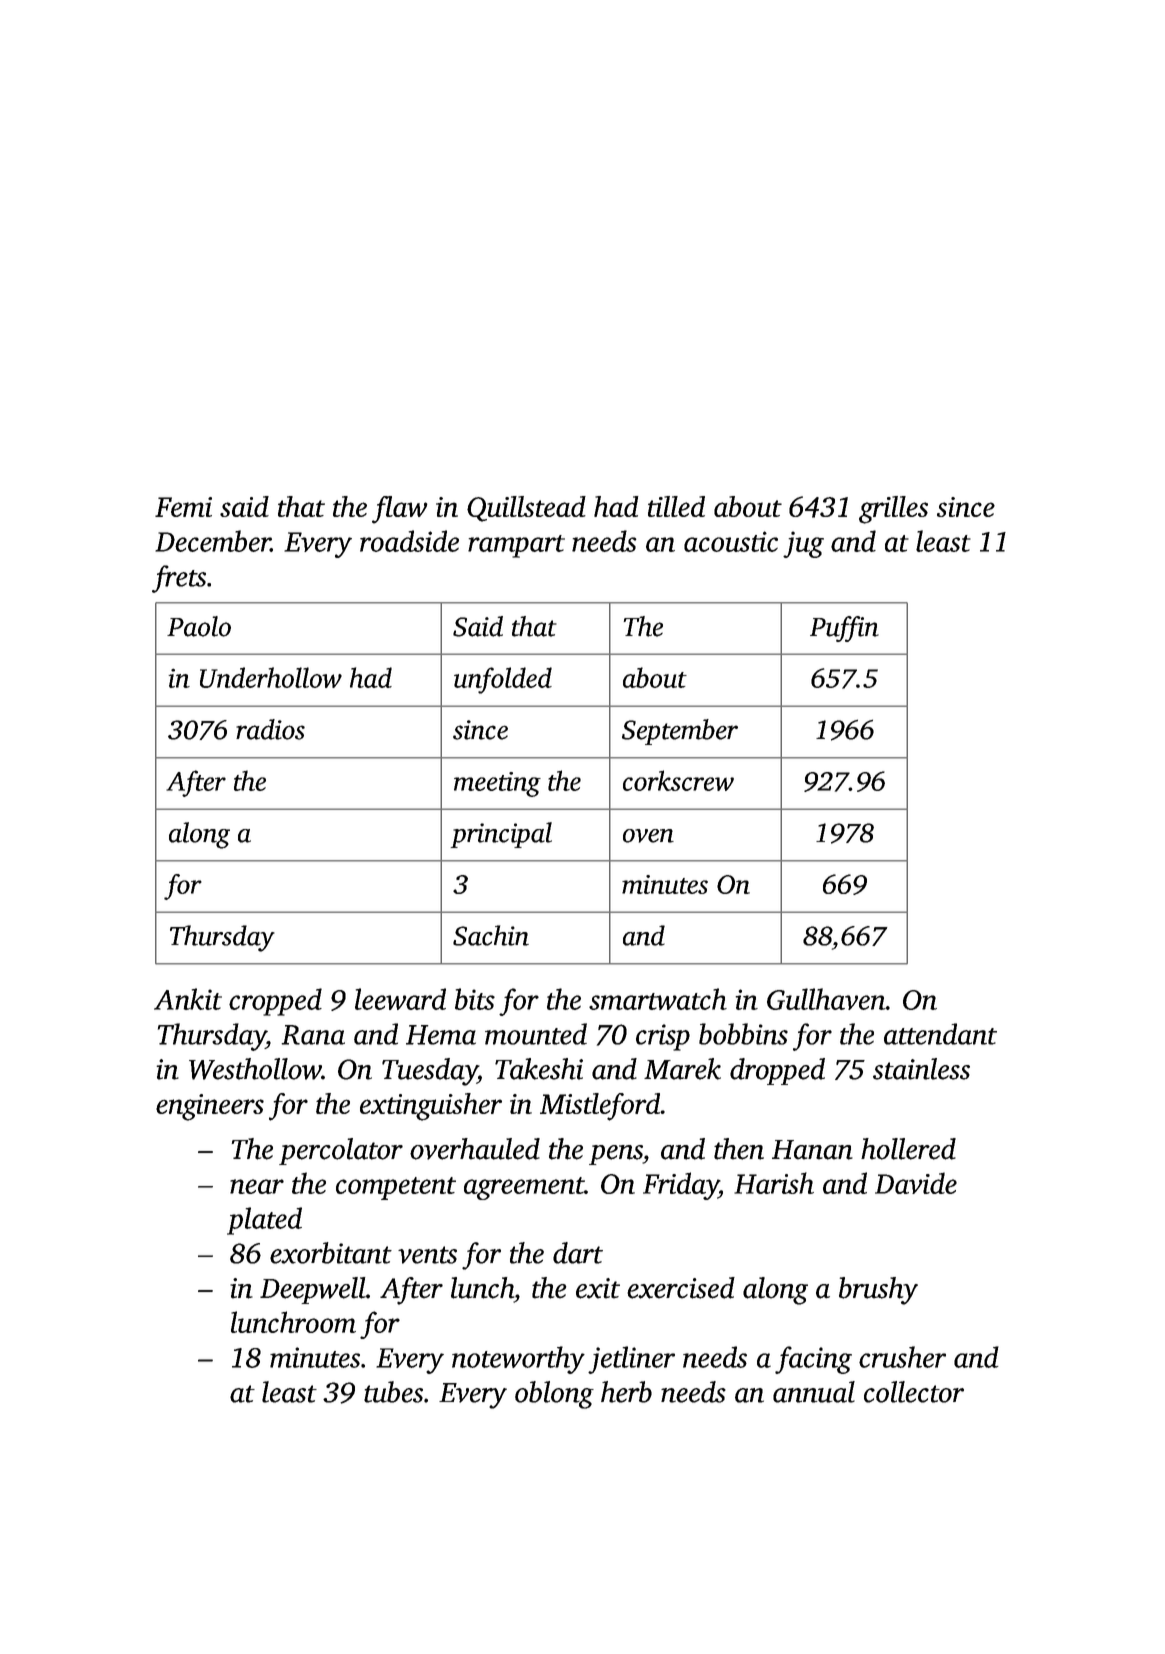 The image size is (1165, 1654). What do you see at coordinates (188, 999) in the screenshot?
I see `Ankit` at bounding box center [188, 999].
